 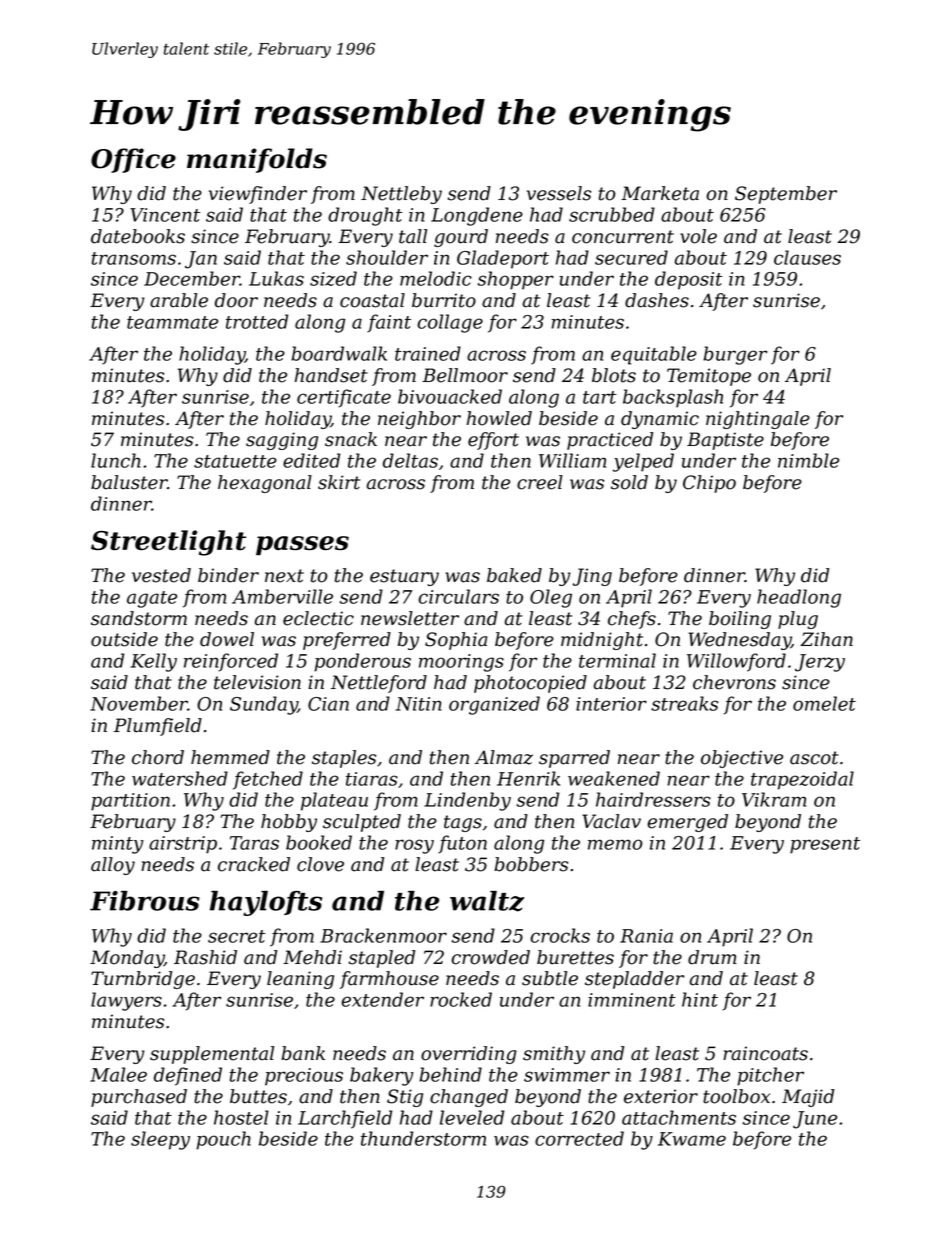 I want to click on manifolds, so click(x=257, y=160).
